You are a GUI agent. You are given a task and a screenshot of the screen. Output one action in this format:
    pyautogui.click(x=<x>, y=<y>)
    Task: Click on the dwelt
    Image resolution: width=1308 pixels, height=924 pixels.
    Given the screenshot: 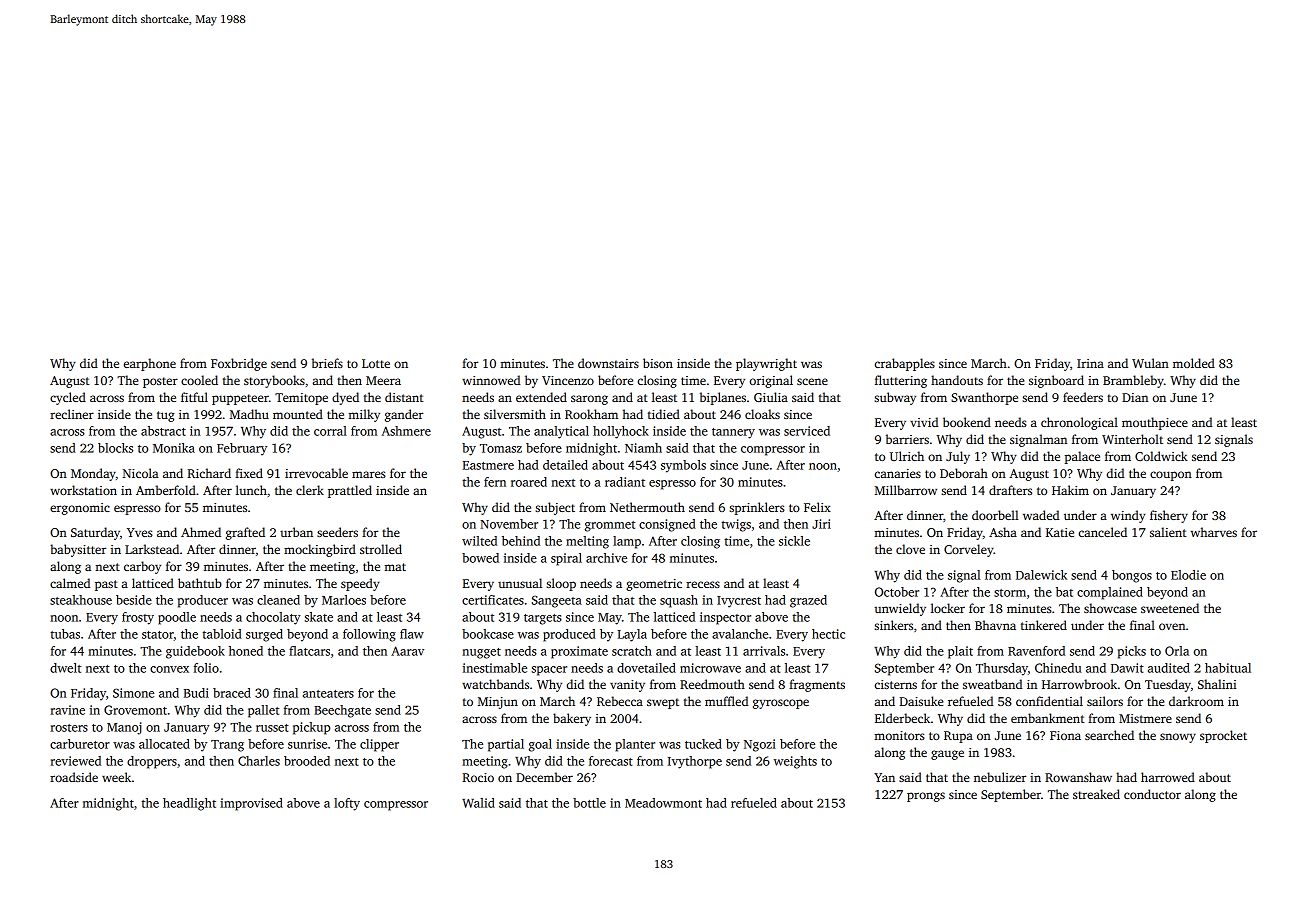 What is the action you would take?
    pyautogui.click(x=65, y=668)
